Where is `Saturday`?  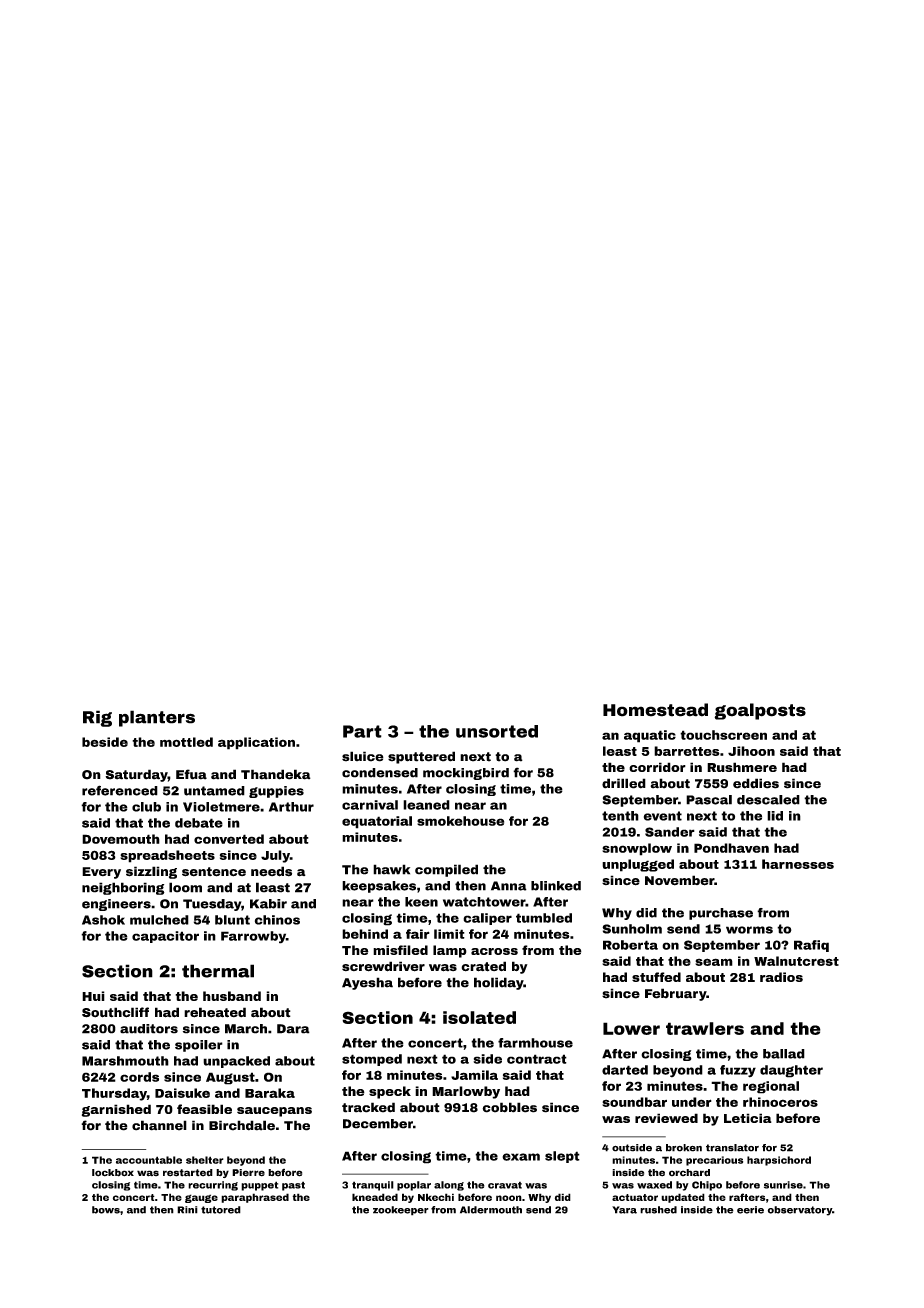
Saturday is located at coordinates (136, 775).
